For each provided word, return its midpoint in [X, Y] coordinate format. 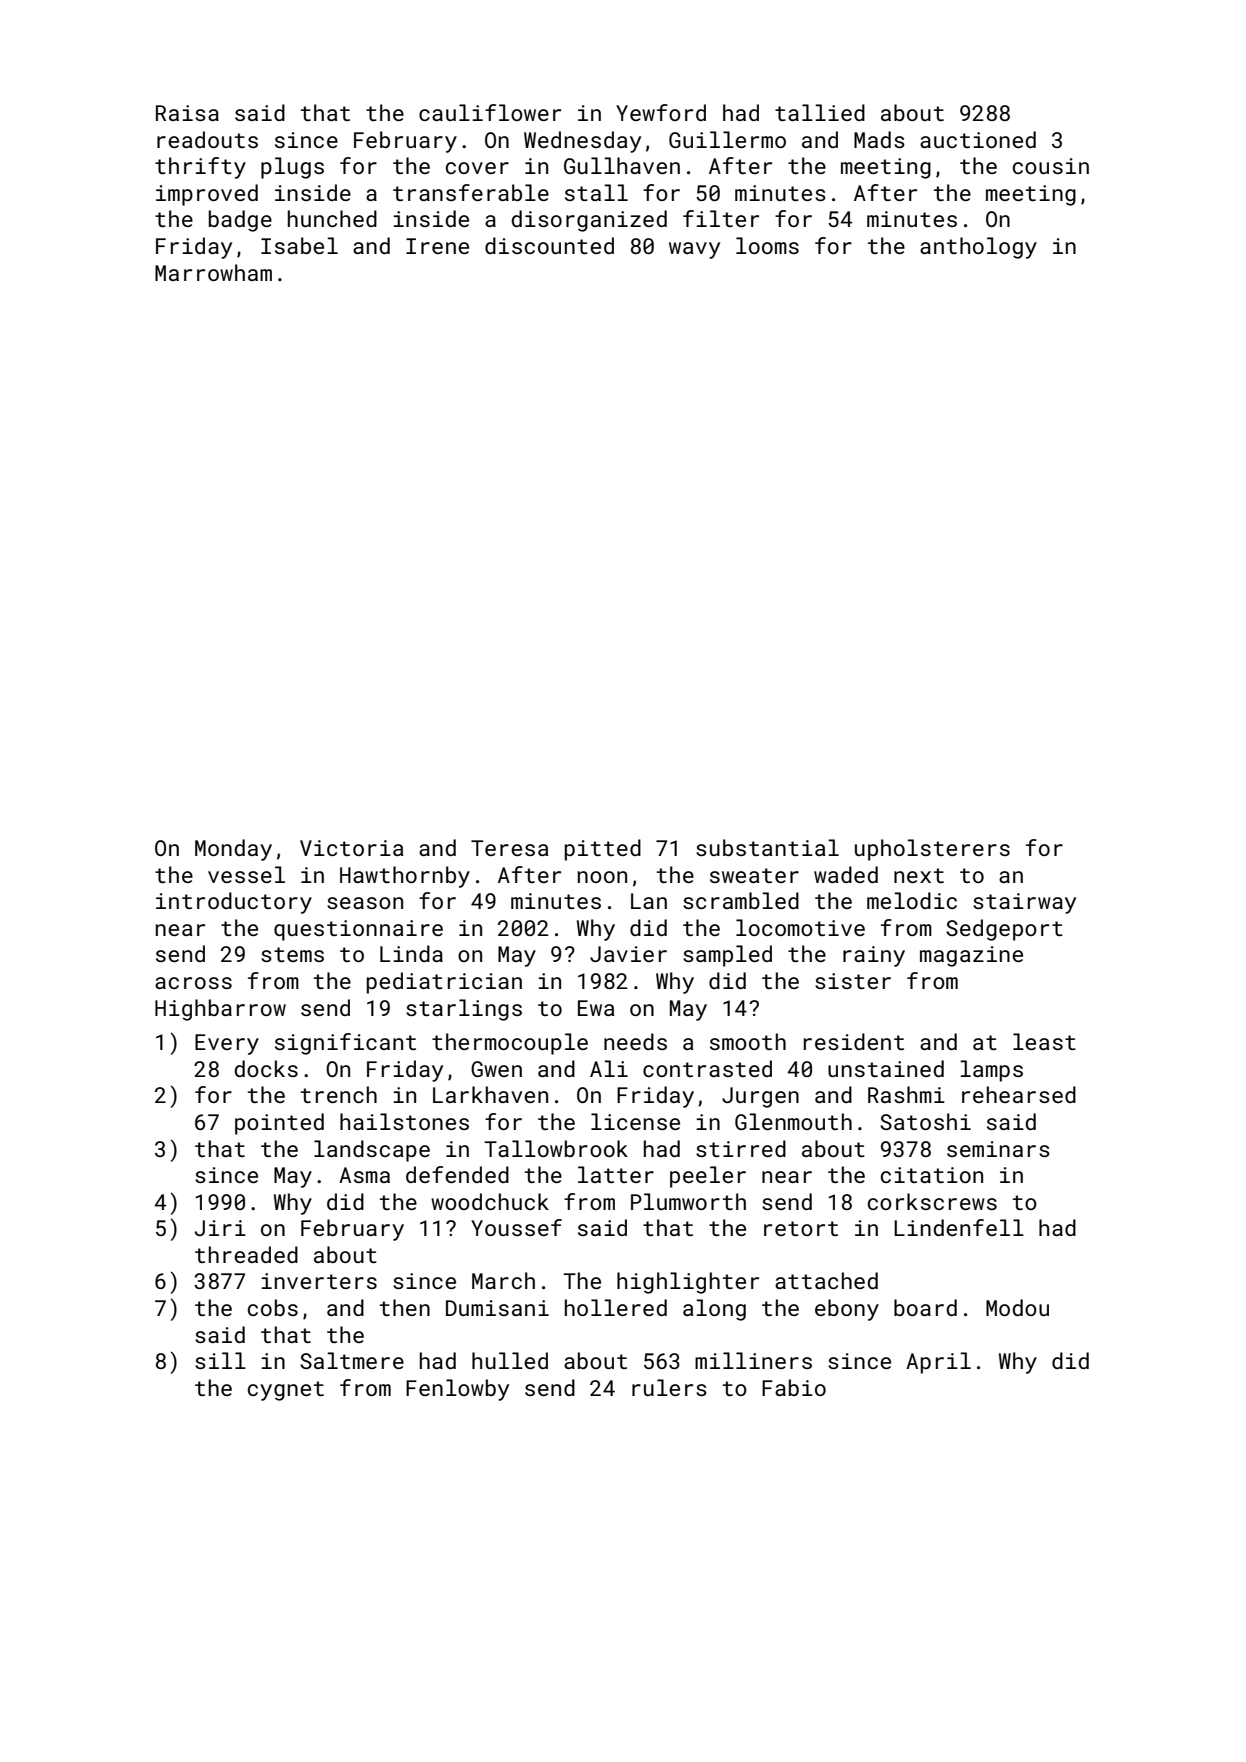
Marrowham [213, 272]
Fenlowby [457, 1390]
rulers [669, 1387]
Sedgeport [1004, 930]
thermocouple [510, 1044]
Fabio [794, 1387]
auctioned [978, 139]
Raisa [187, 113]
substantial [767, 847]
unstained [886, 1068]
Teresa [509, 848]
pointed [279, 1124]
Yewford [661, 112]
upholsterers [932, 850]
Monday [233, 850]
